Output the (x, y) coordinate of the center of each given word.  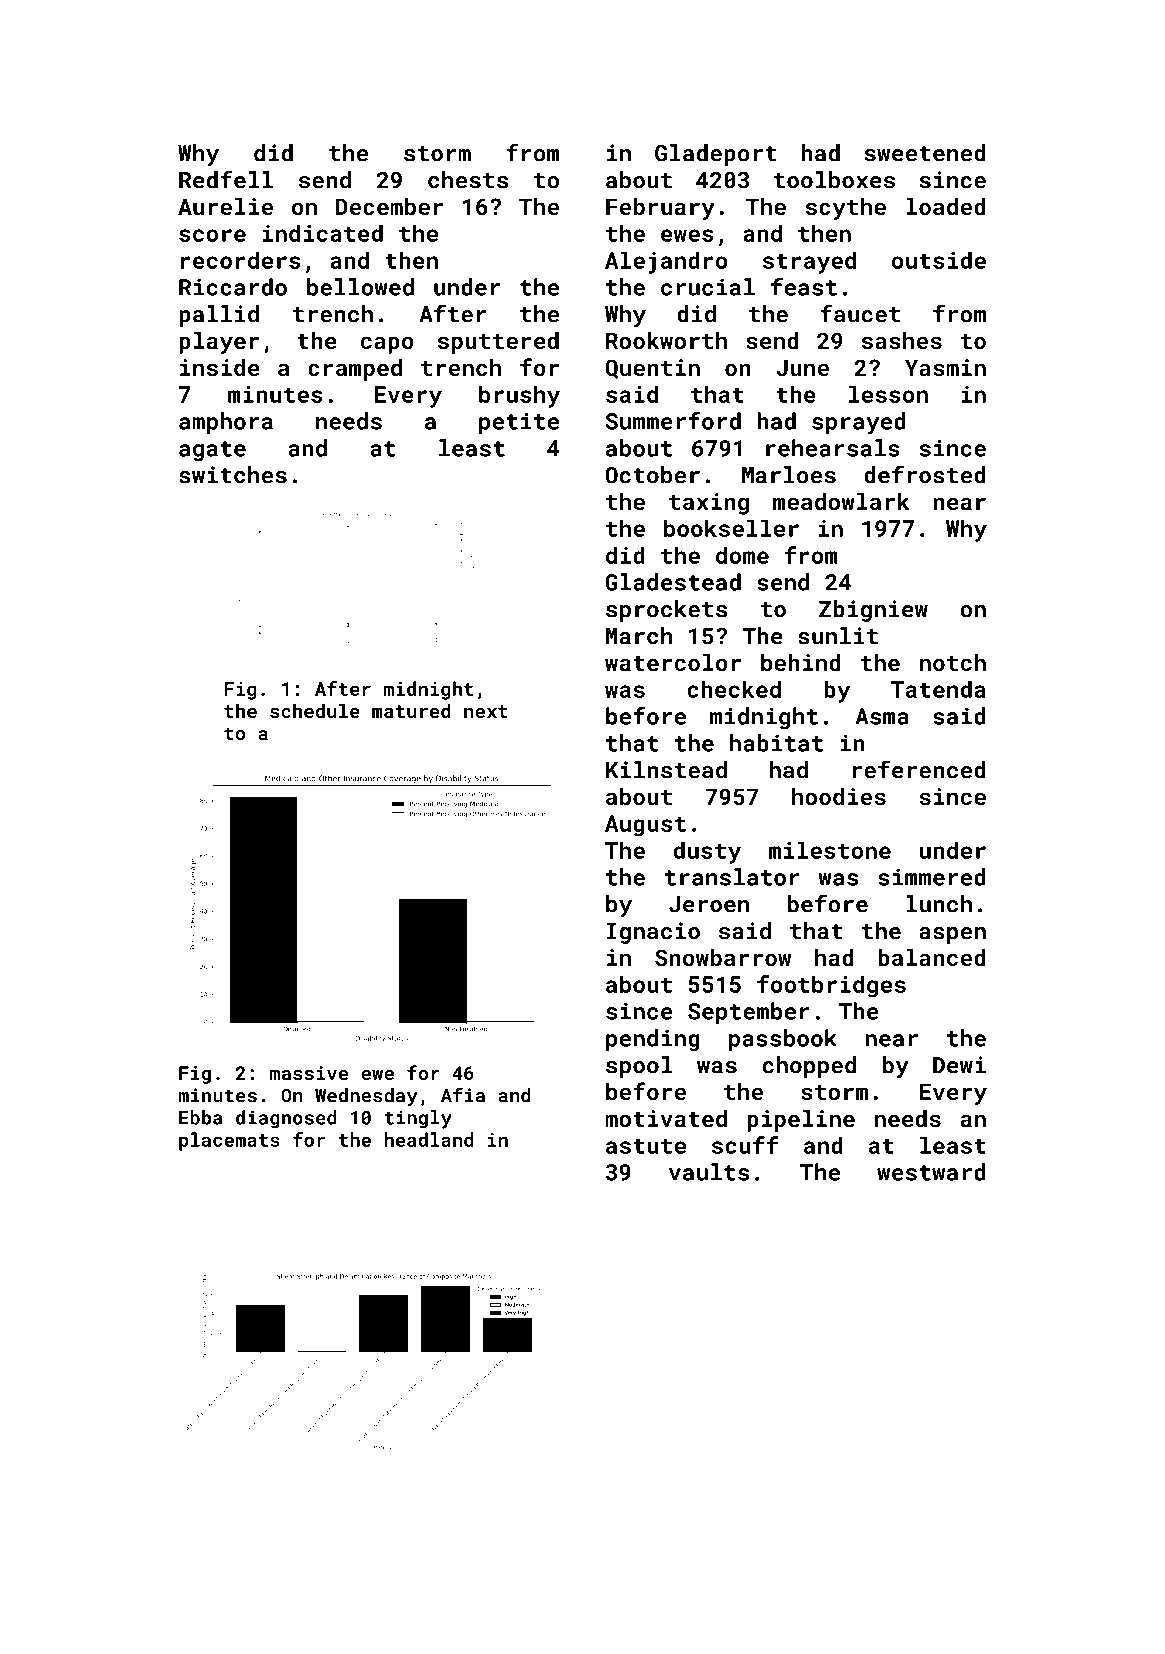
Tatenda (938, 689)
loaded (946, 206)
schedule (315, 710)
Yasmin (945, 367)
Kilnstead (666, 770)
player (219, 343)
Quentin (652, 369)
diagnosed (286, 1119)
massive (309, 1073)
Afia (463, 1095)
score (212, 235)
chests (468, 180)
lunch (939, 904)
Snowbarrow (723, 957)
